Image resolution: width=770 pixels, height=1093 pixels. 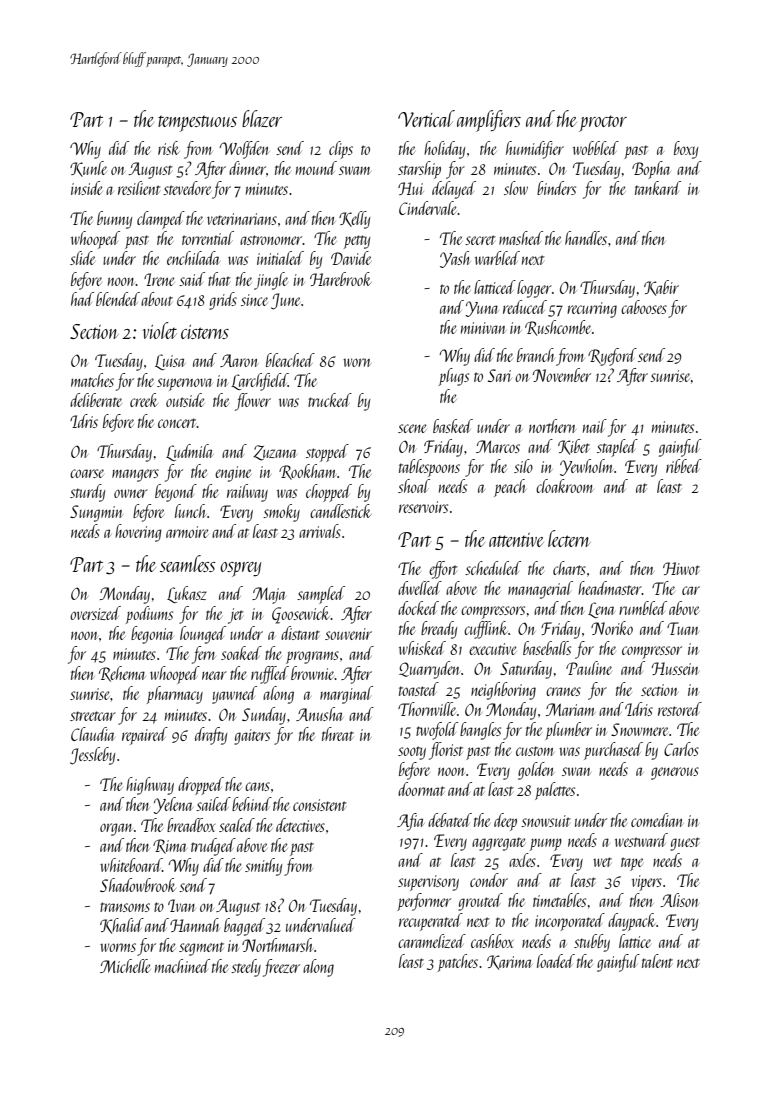 What do you see at coordinates (489, 121) in the screenshot?
I see `amplifiers` at bounding box center [489, 121].
